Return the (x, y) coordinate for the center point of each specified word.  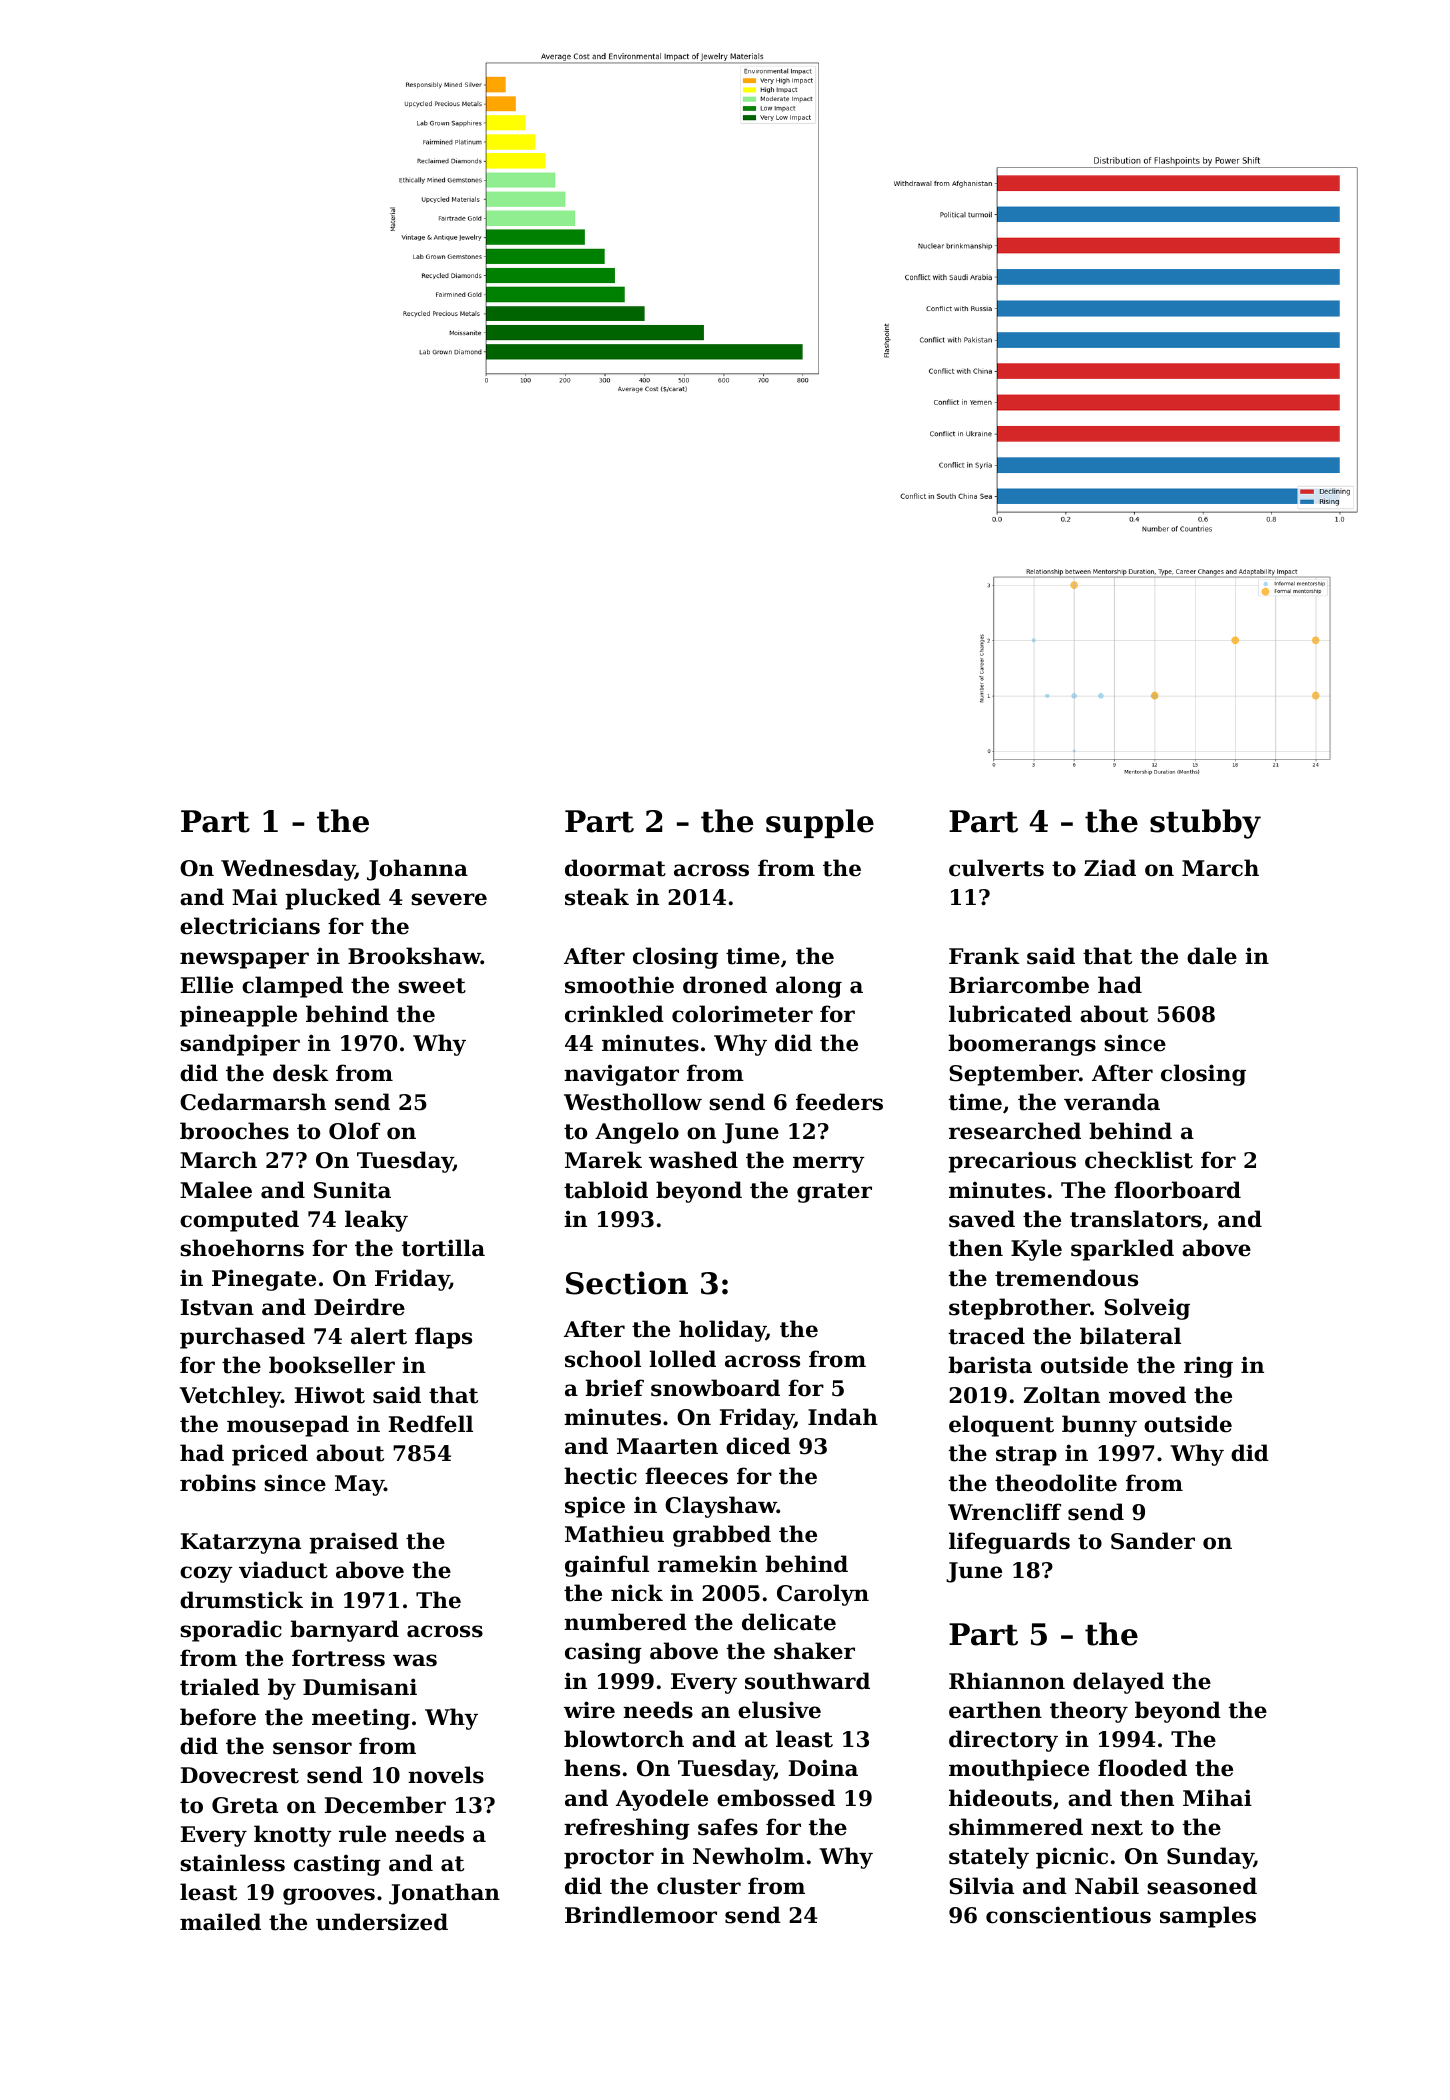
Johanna (417, 870)
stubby (1205, 824)
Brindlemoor (641, 1915)
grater (834, 1193)
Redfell (431, 1424)
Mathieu (614, 1534)
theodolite (1056, 1483)
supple (820, 823)
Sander (1153, 1541)
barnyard (344, 1631)
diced (758, 1446)
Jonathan (444, 1894)
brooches (234, 1131)
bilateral (1130, 1336)
